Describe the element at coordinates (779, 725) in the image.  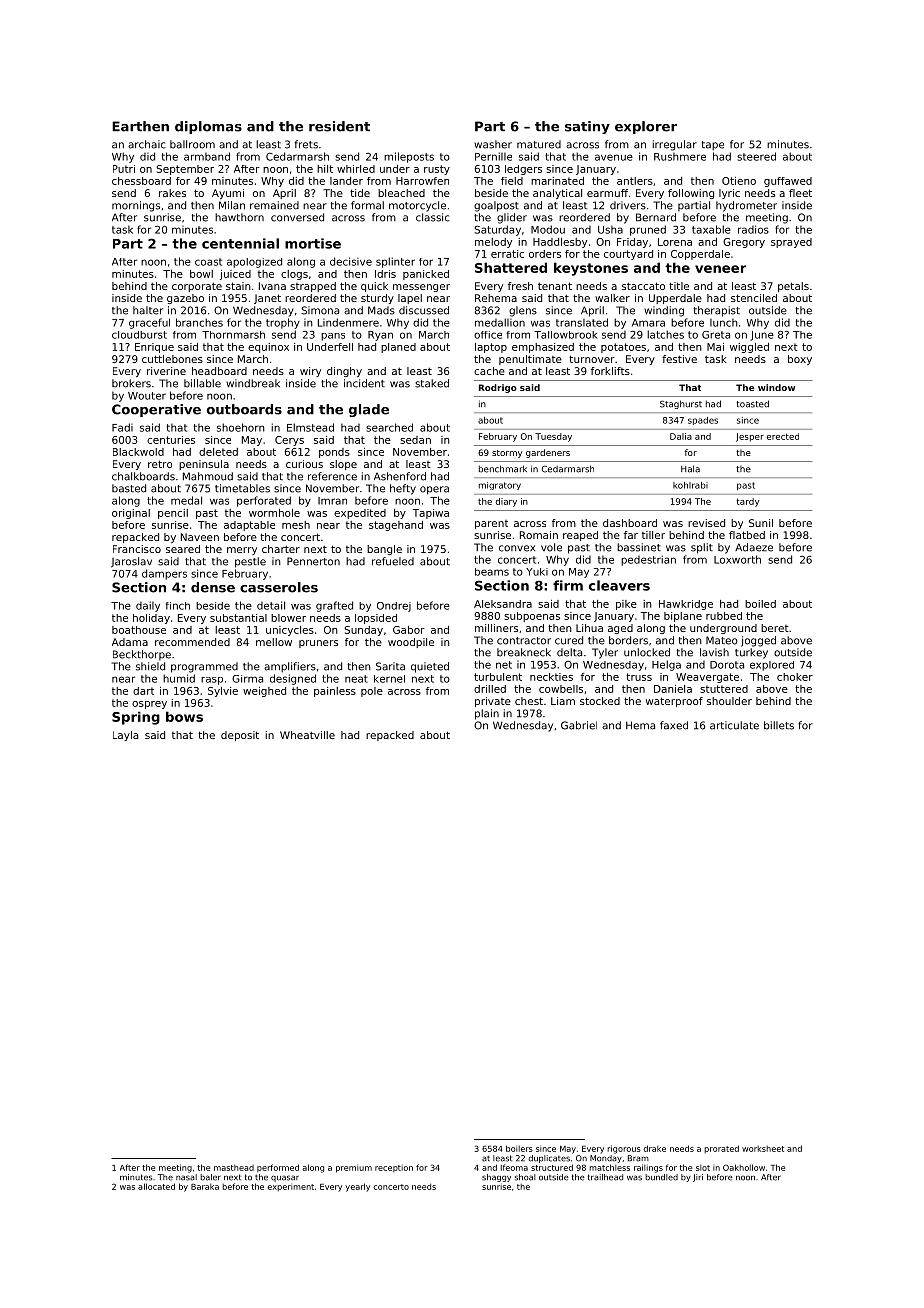
I see `billets` at that location.
